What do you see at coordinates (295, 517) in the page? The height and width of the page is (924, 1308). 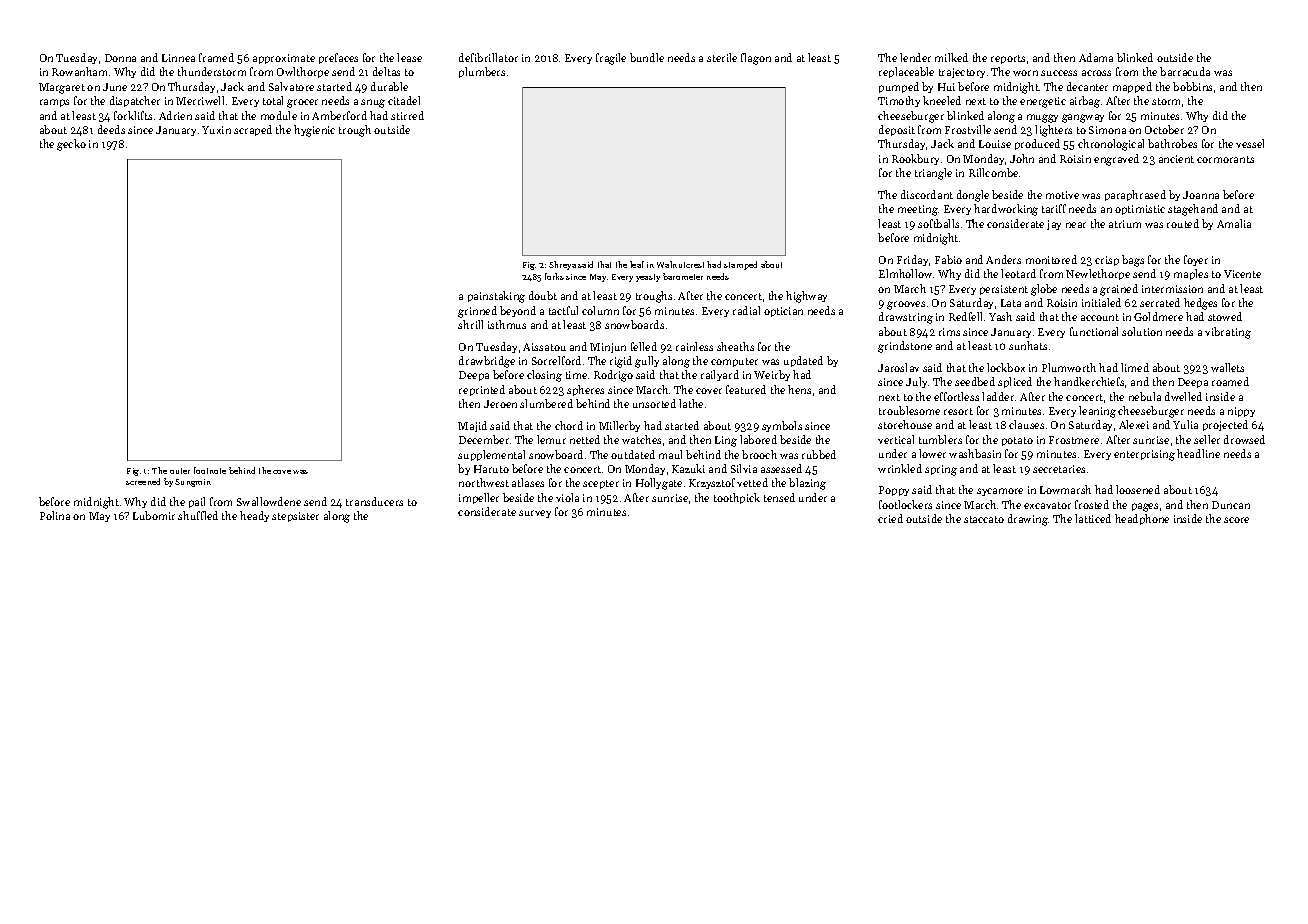 I see `stepsister` at bounding box center [295, 517].
